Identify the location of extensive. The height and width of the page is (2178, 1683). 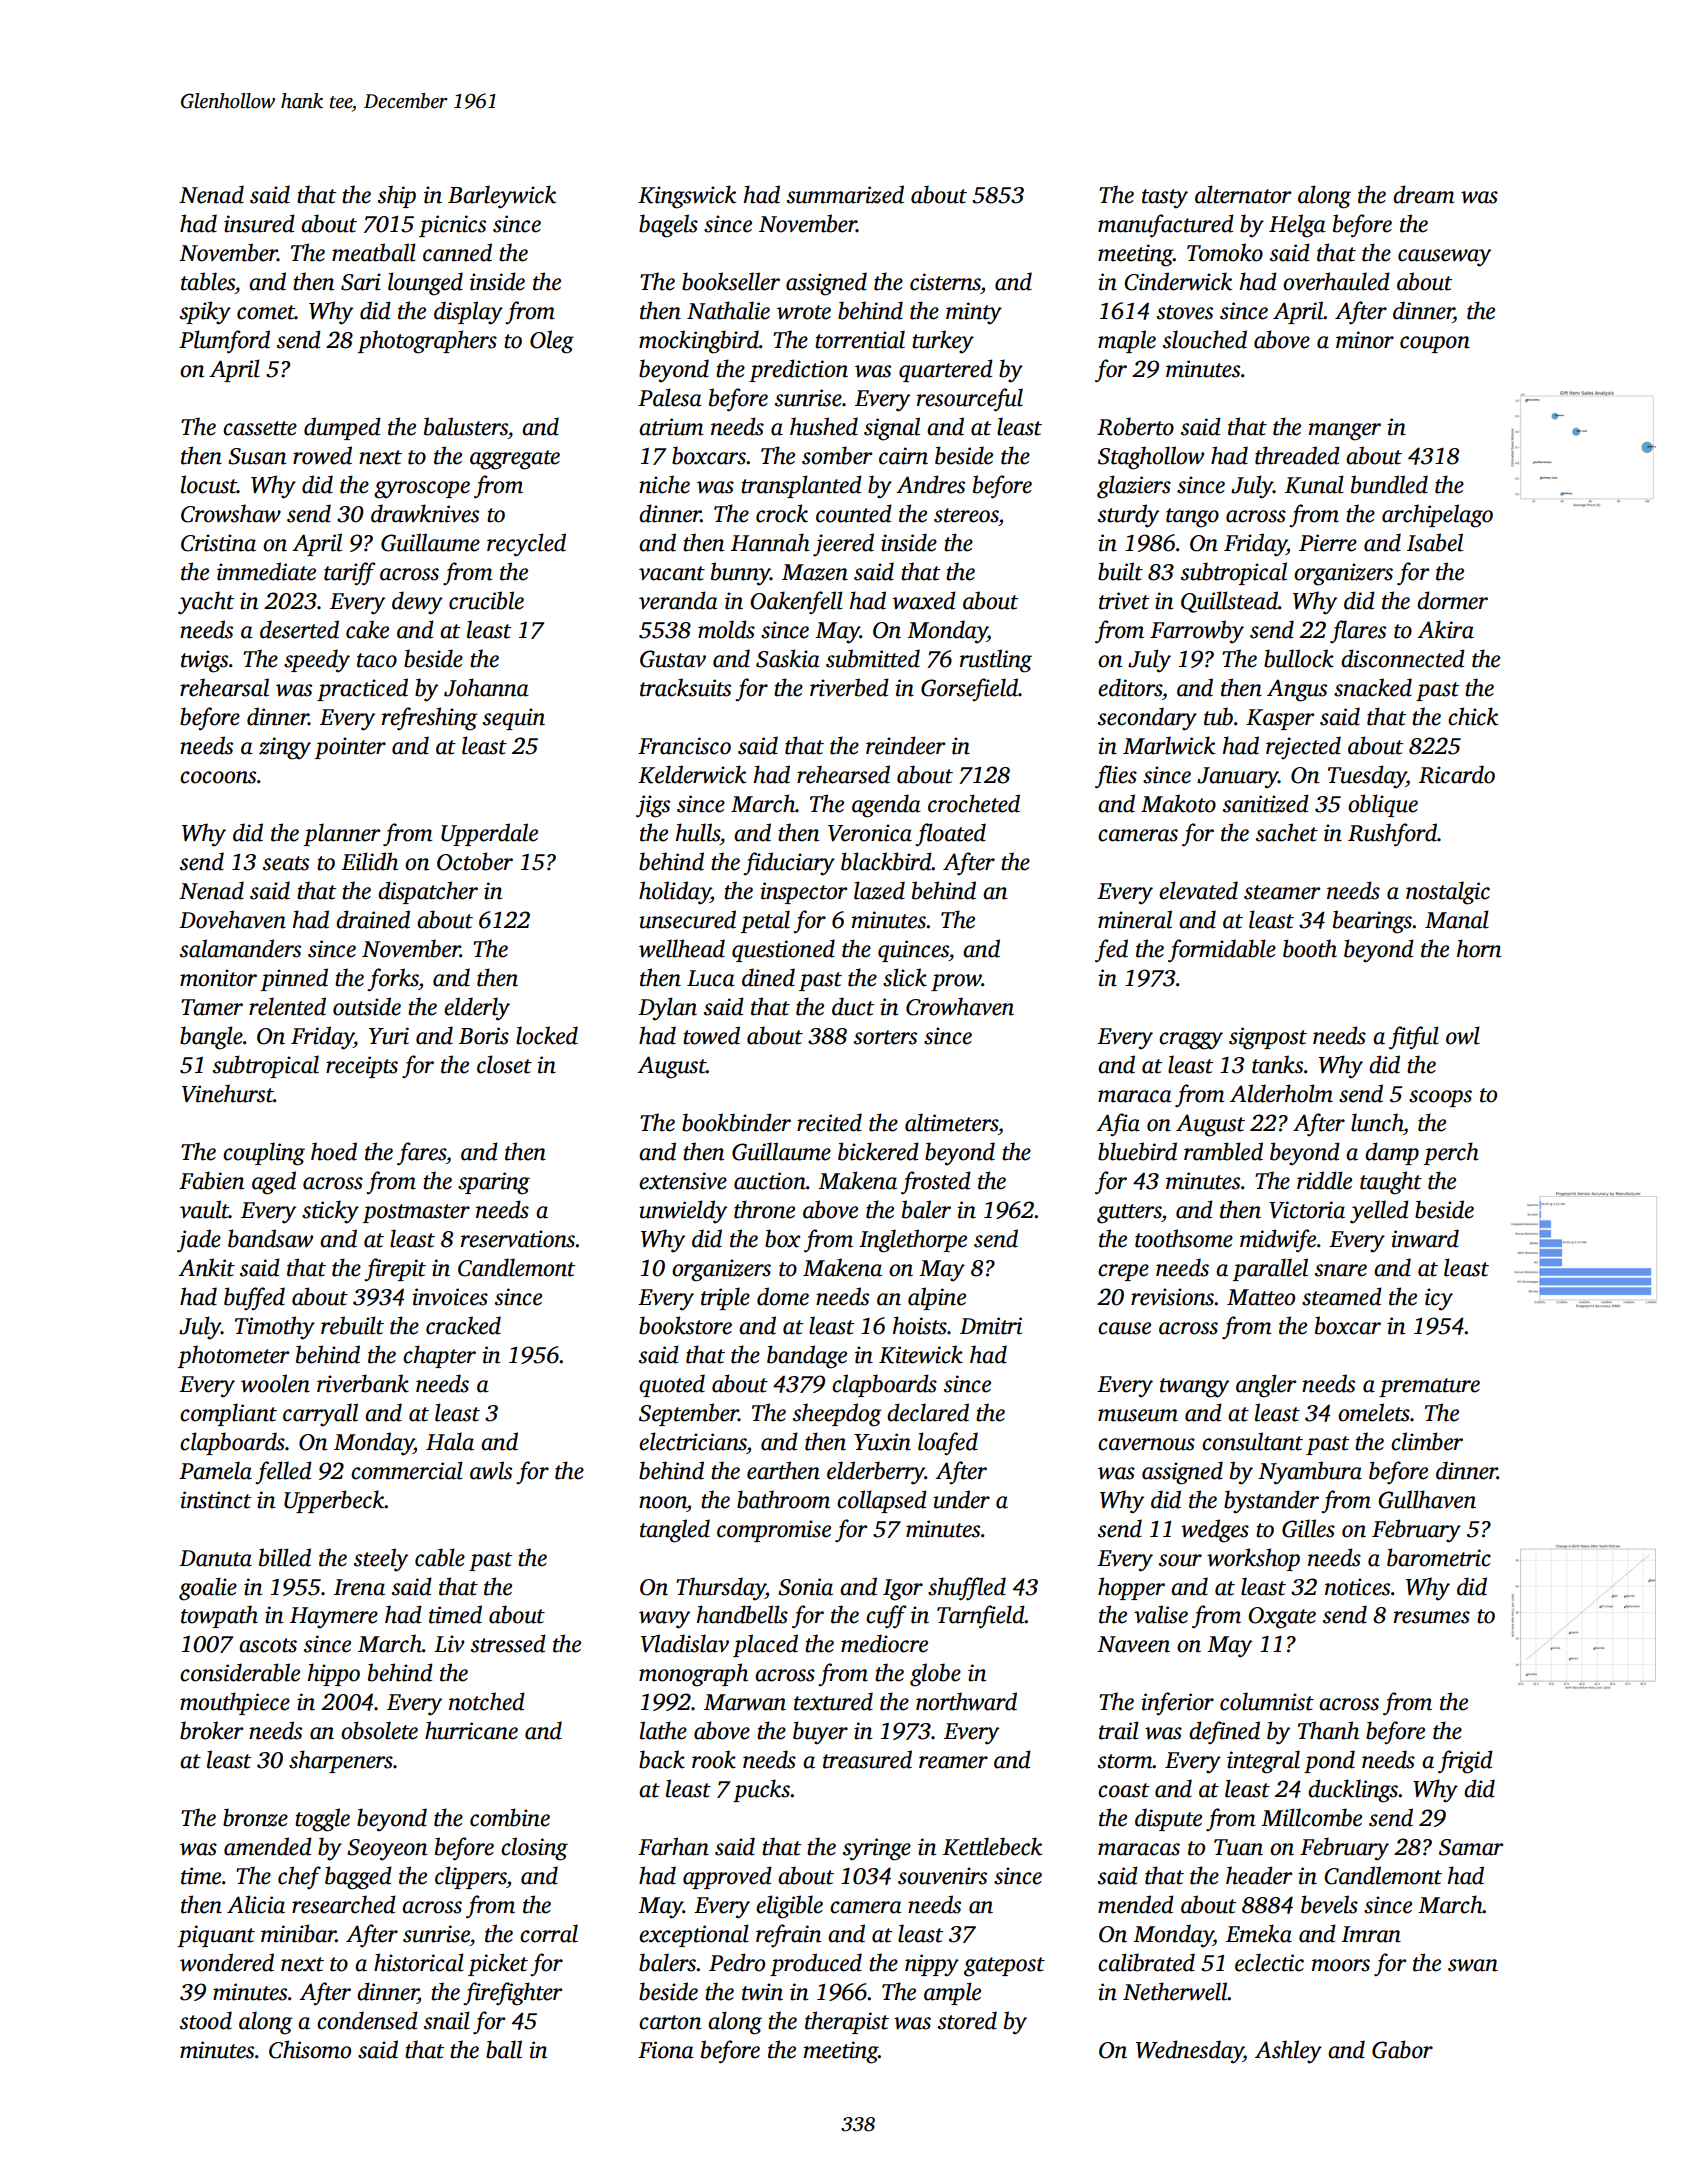
(683, 1181).
